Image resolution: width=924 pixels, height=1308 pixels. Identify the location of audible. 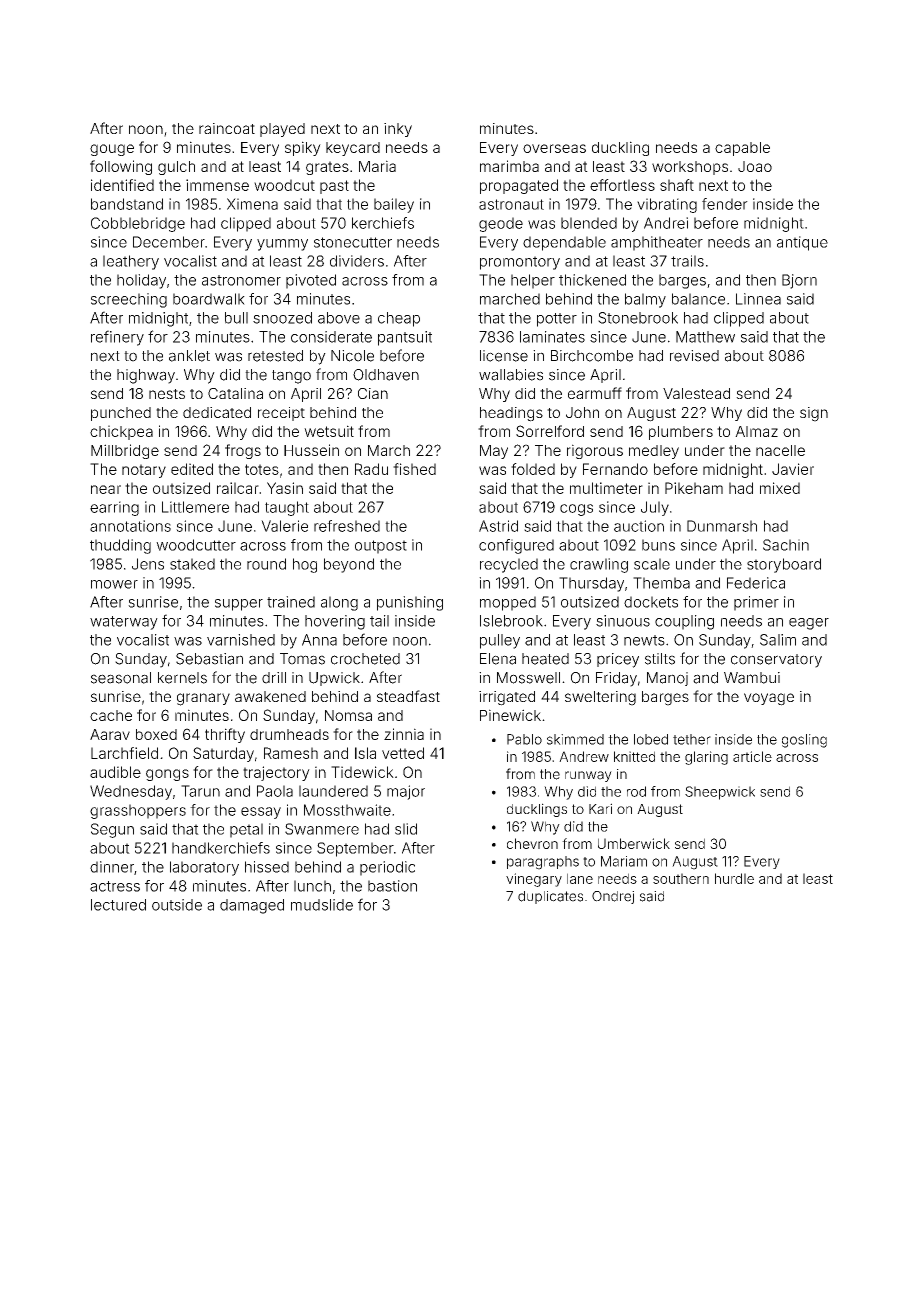
(115, 772).
